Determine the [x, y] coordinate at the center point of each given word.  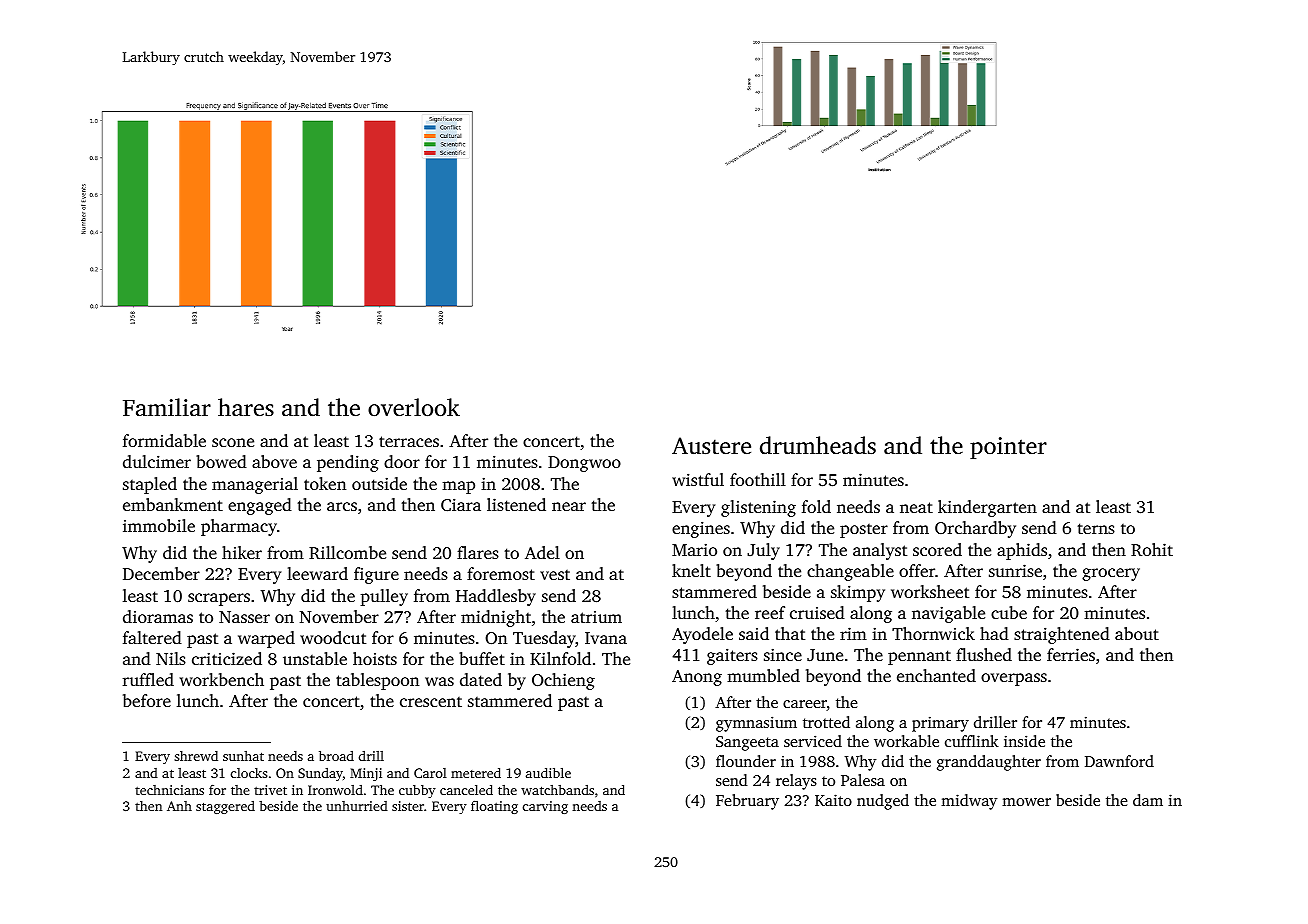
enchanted [936, 675]
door [402, 461]
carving [545, 807]
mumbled [763, 675]
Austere [711, 446]
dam [1148, 800]
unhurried [357, 806]
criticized [227, 658]
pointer [1008, 448]
